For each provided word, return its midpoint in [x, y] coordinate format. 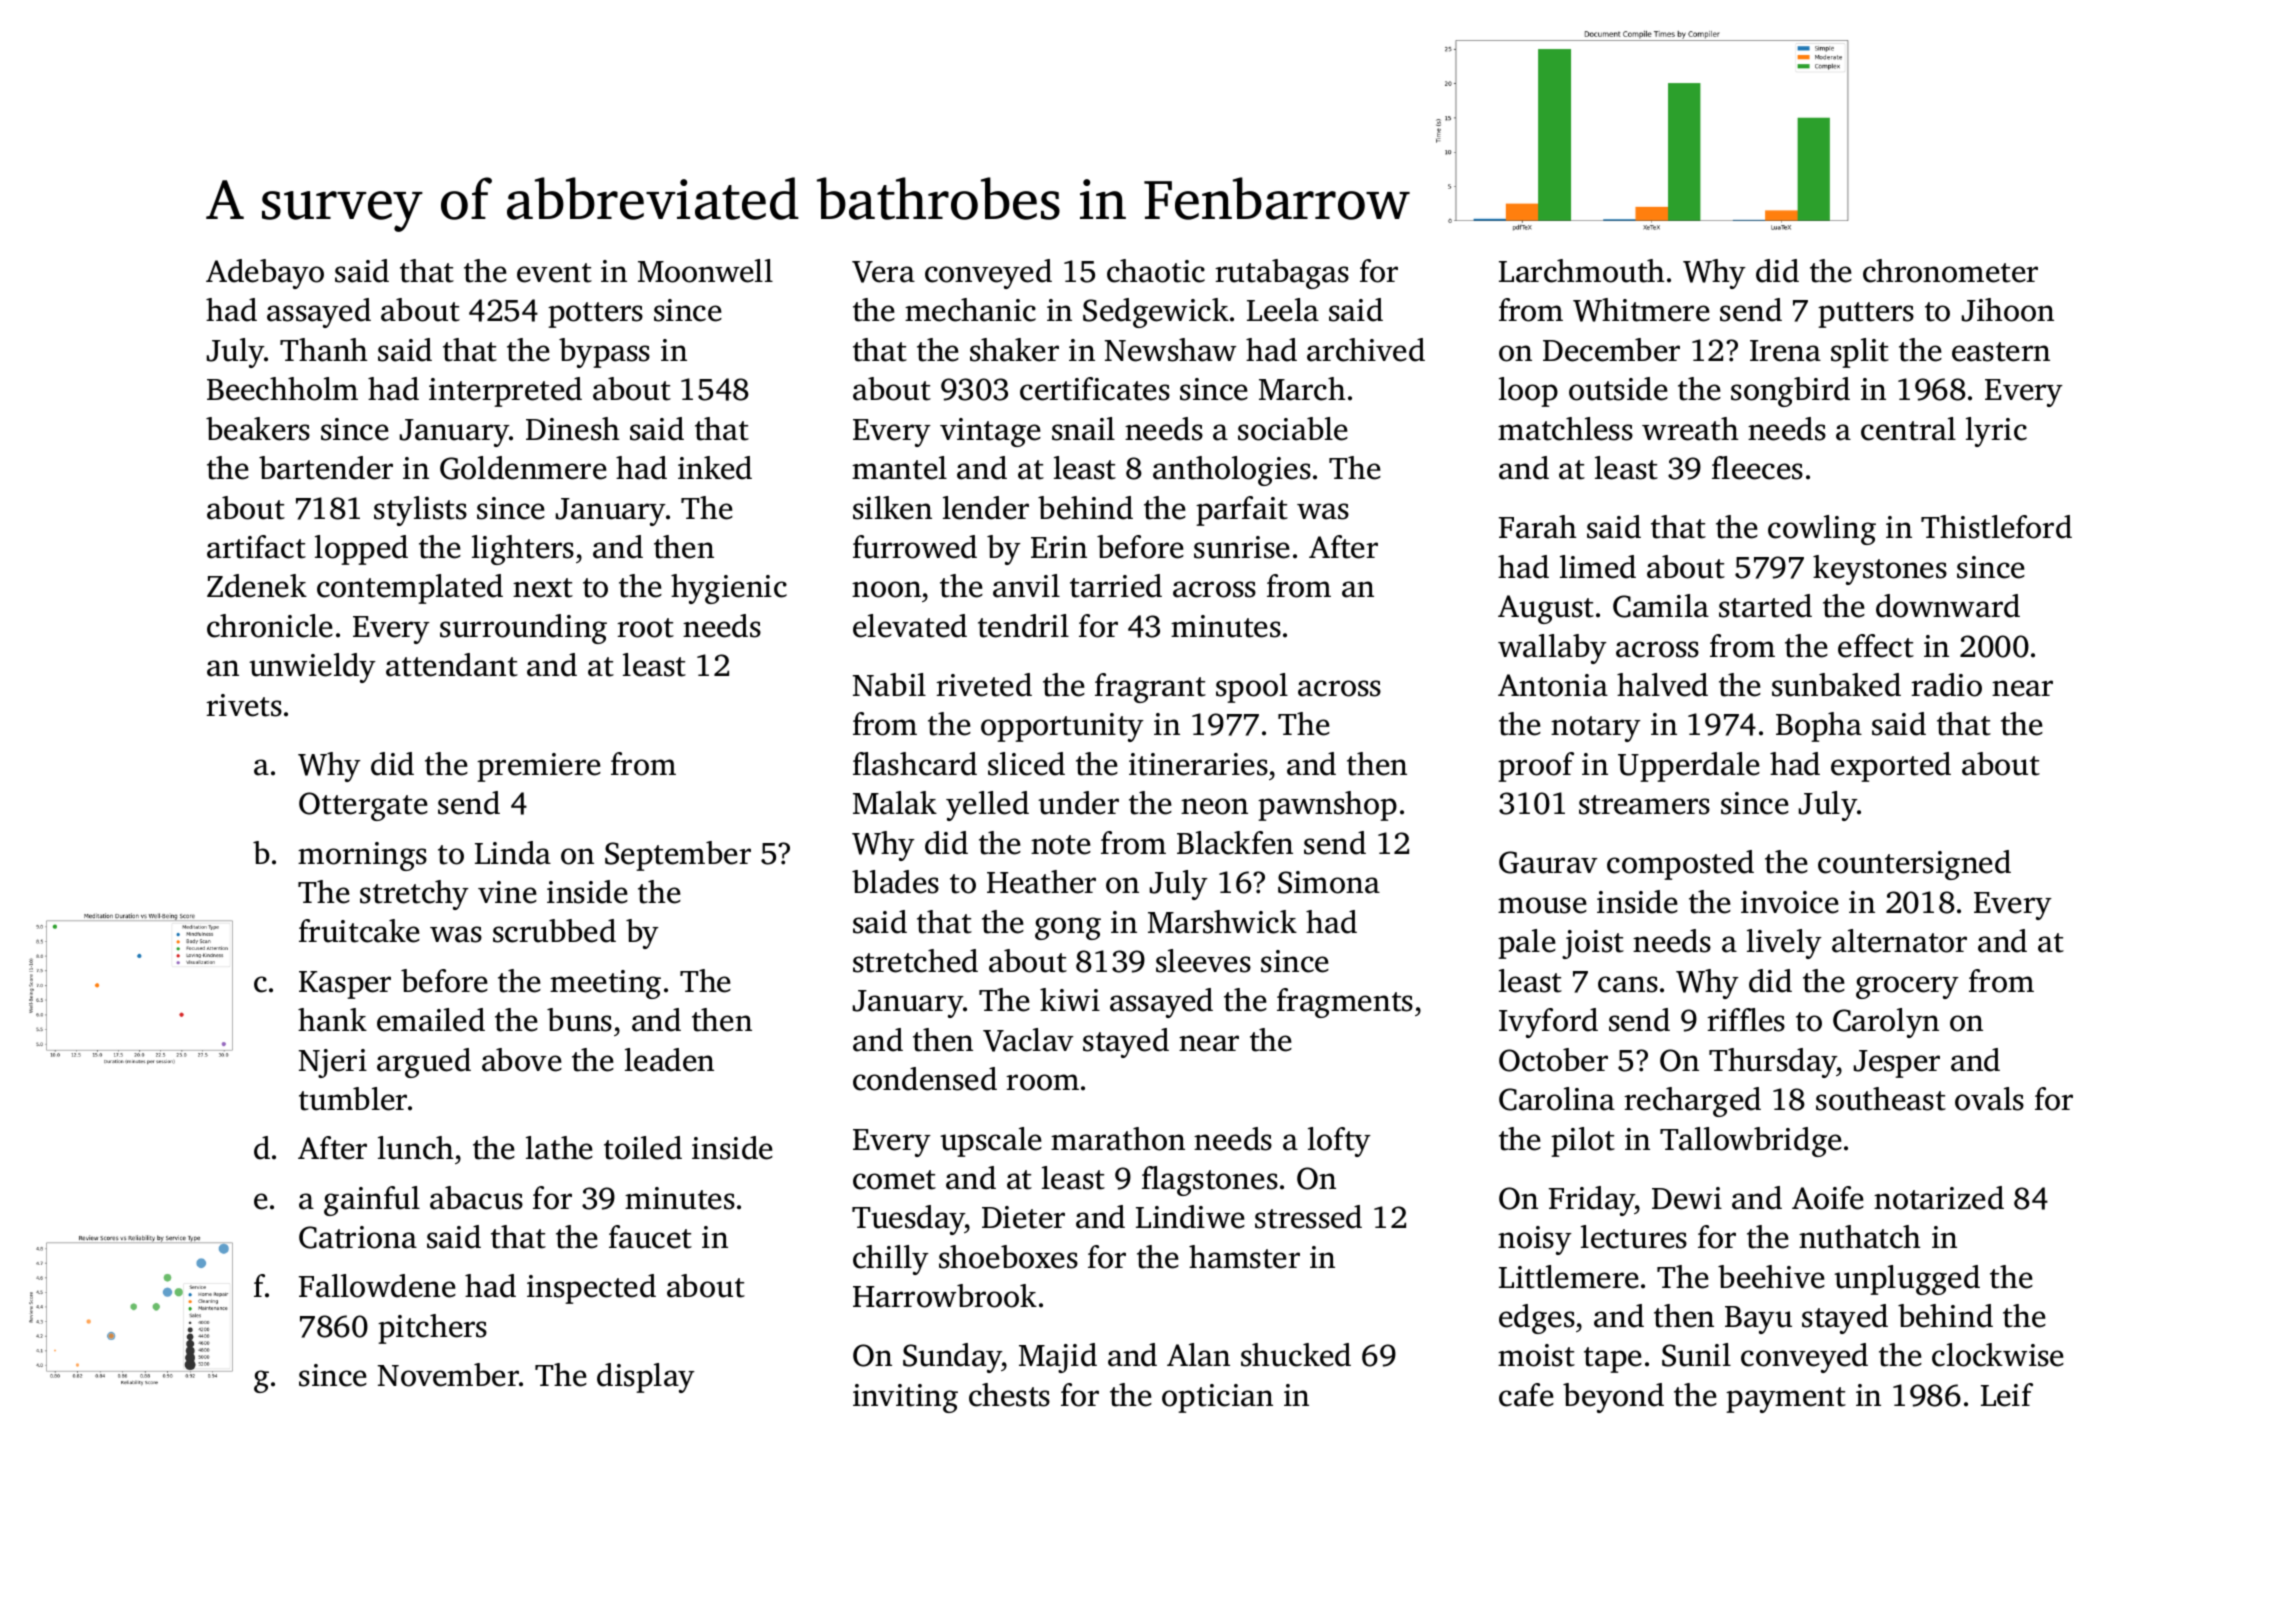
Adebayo [265, 274]
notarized [1939, 1198]
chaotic [1156, 271]
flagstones [1210, 1181]
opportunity [1062, 727]
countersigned [1914, 865]
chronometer [1950, 271]
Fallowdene [377, 1286]
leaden [669, 1060]
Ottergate [363, 806]
